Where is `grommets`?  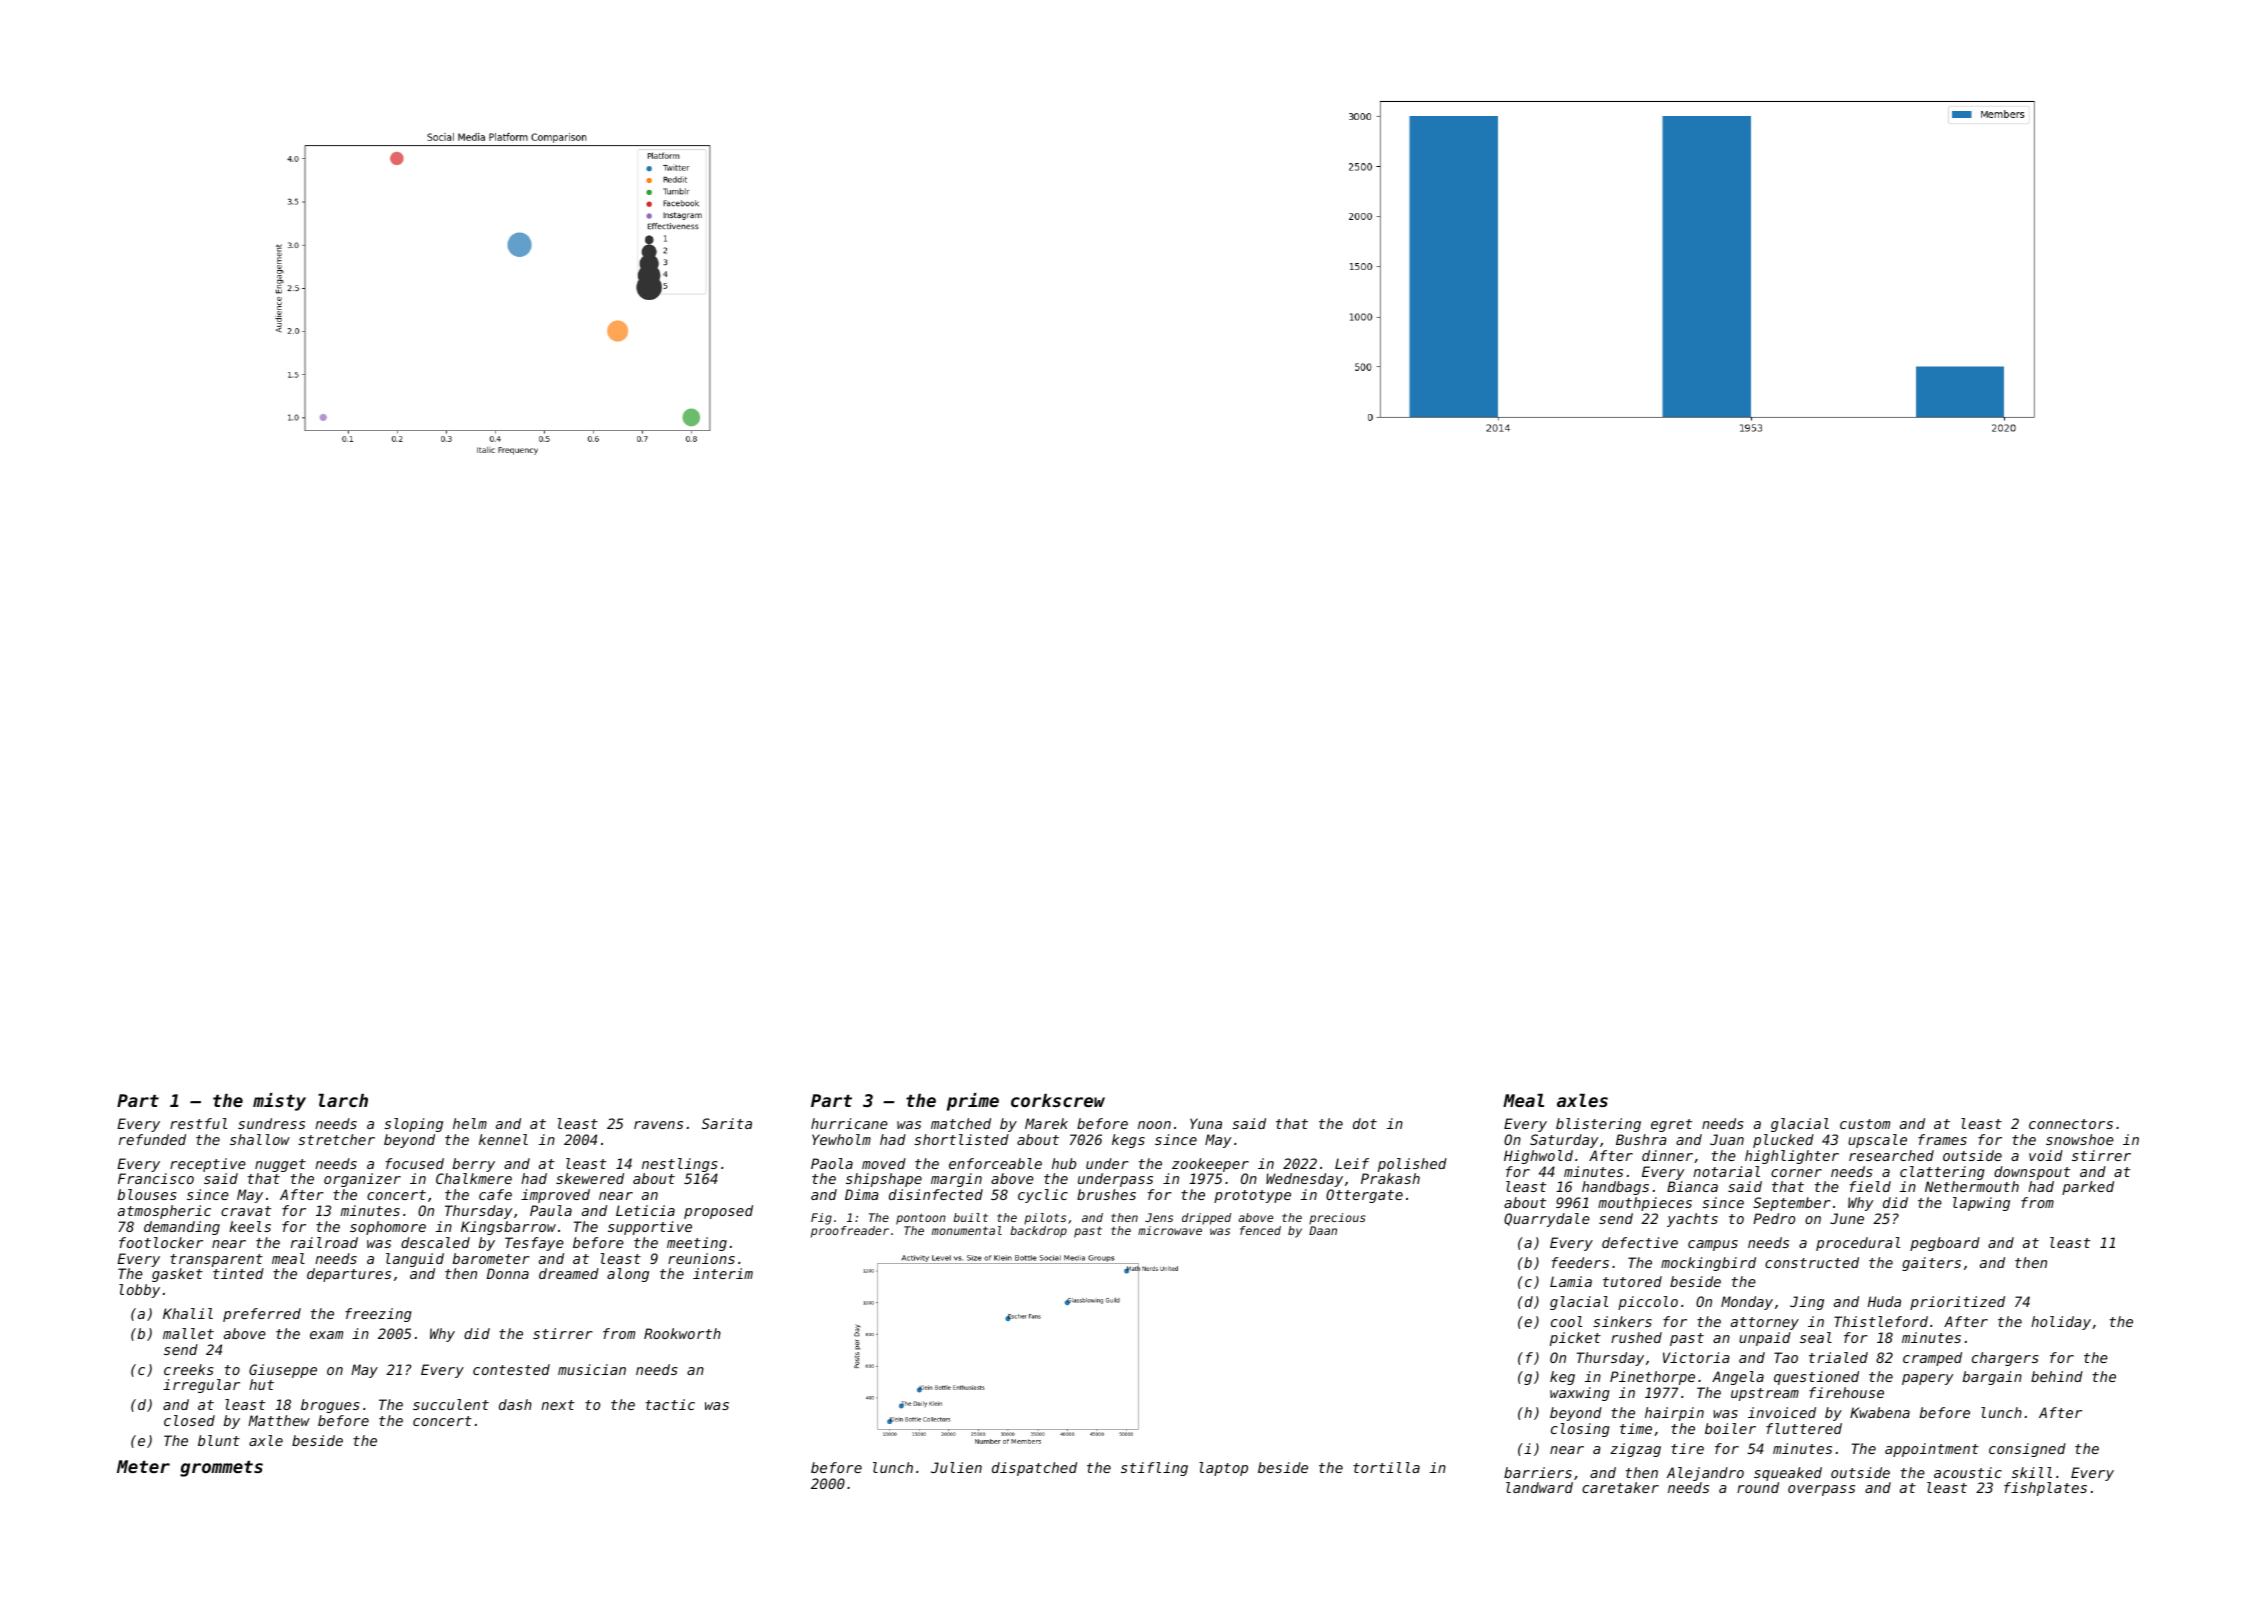
grommets is located at coordinates (221, 1469).
